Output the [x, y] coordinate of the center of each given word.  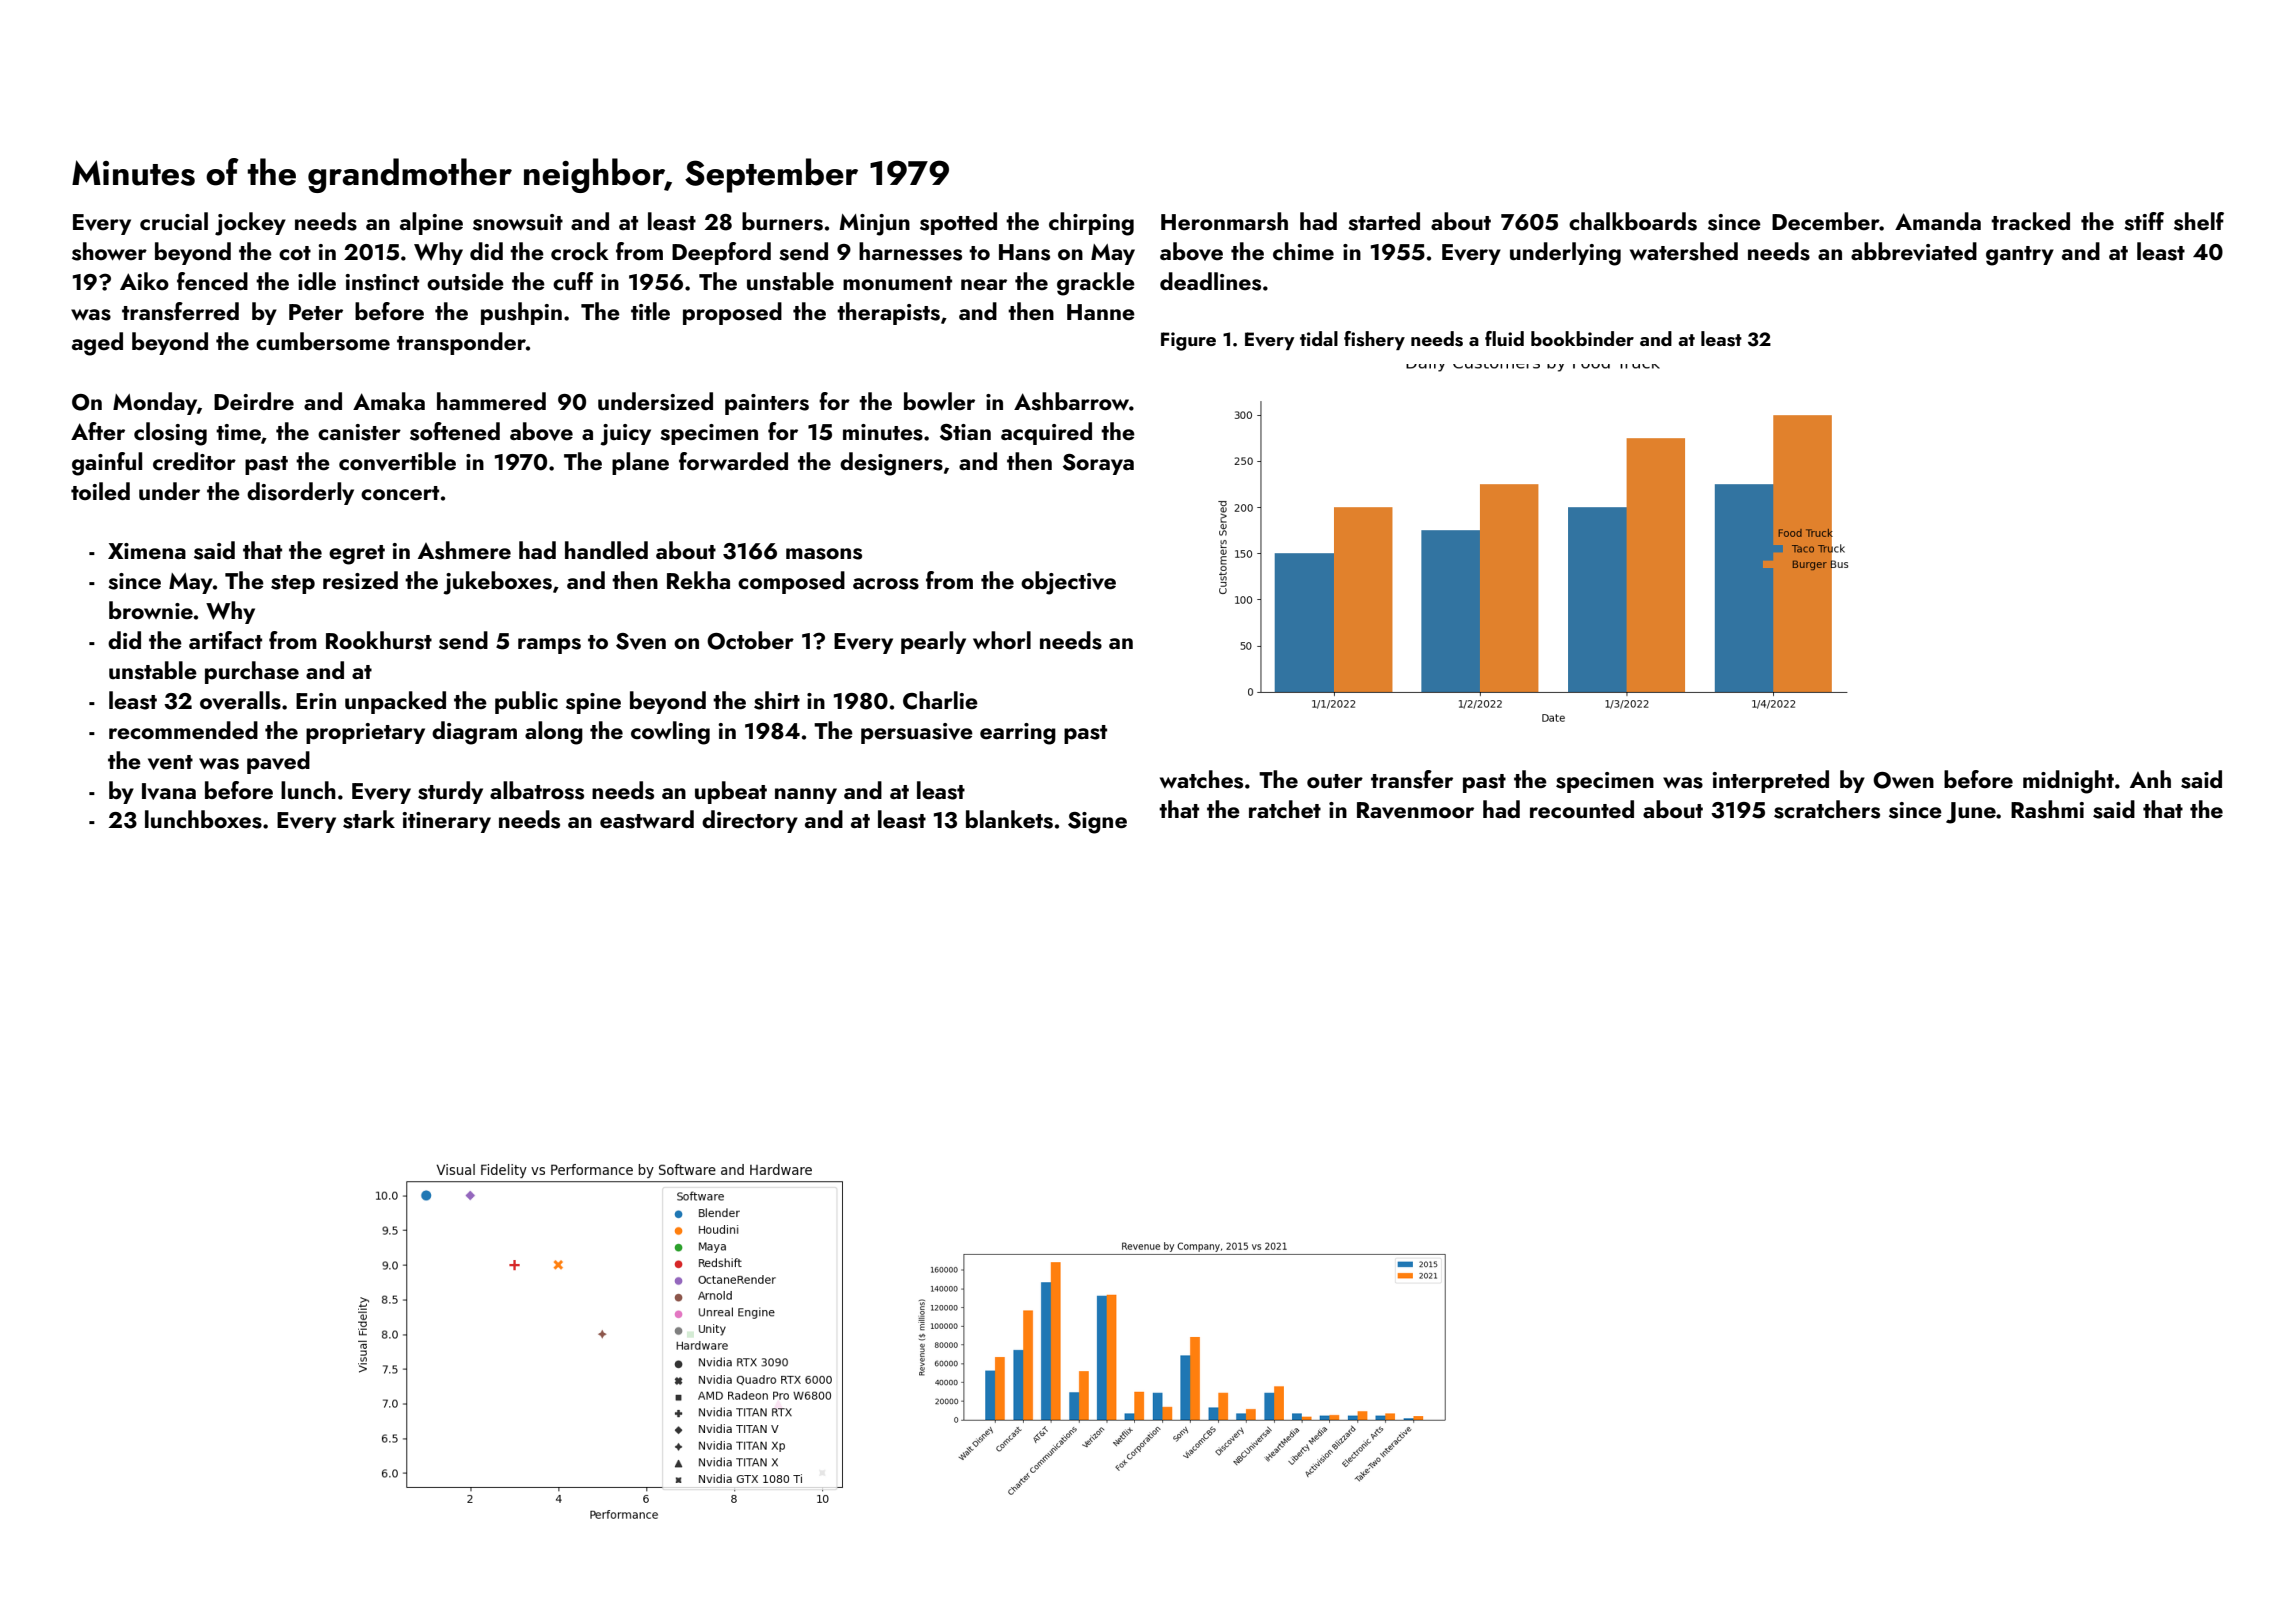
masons [824, 554]
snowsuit [518, 222]
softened [455, 431]
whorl [1002, 640]
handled [606, 550]
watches [1201, 779]
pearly [933, 642]
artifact [225, 640]
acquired [1046, 433]
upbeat [731, 792]
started [1384, 221]
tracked [2030, 221]
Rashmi [2047, 809]
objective [1068, 583]
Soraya [1098, 464]
